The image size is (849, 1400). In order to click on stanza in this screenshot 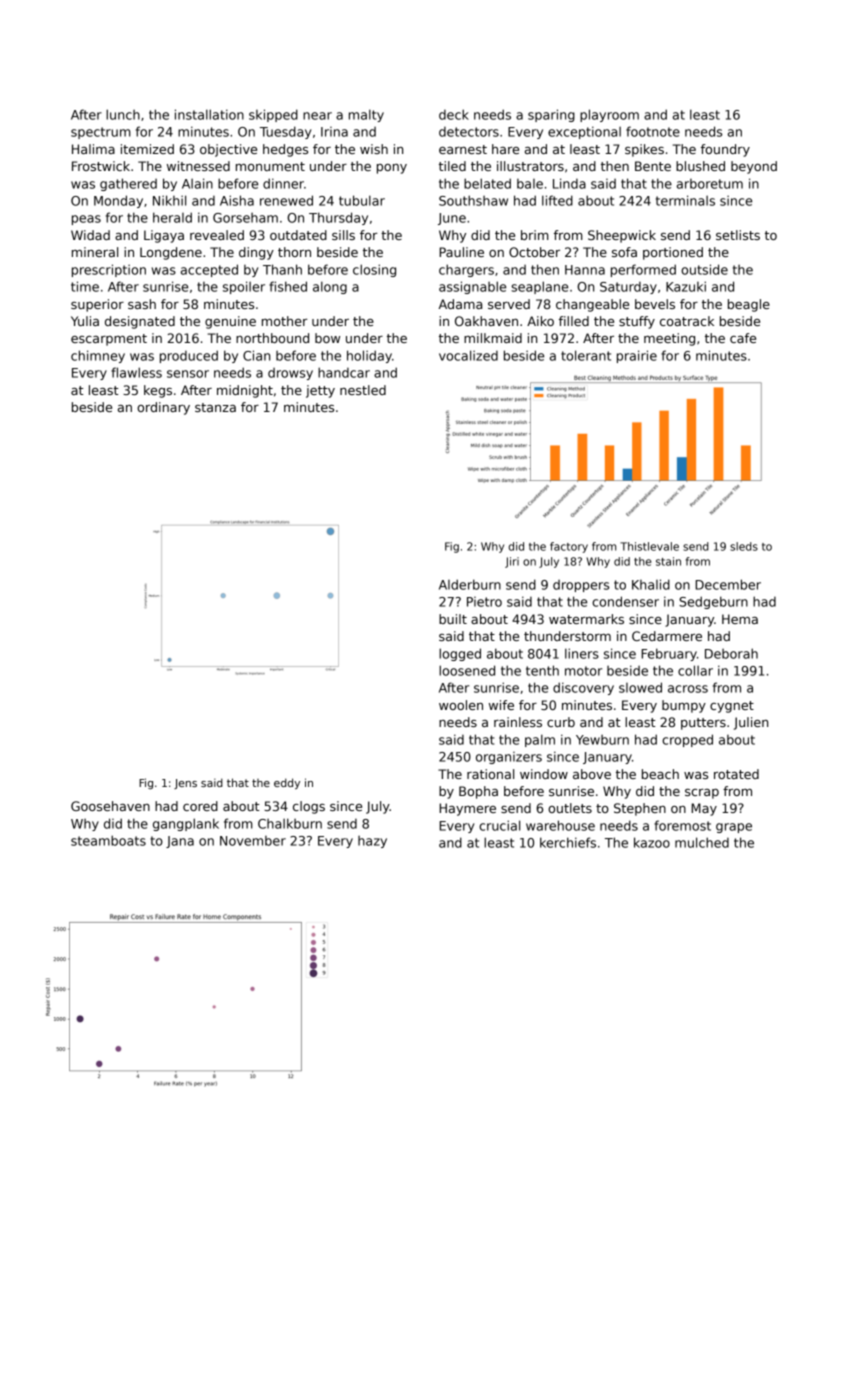, I will do `click(215, 407)`.
